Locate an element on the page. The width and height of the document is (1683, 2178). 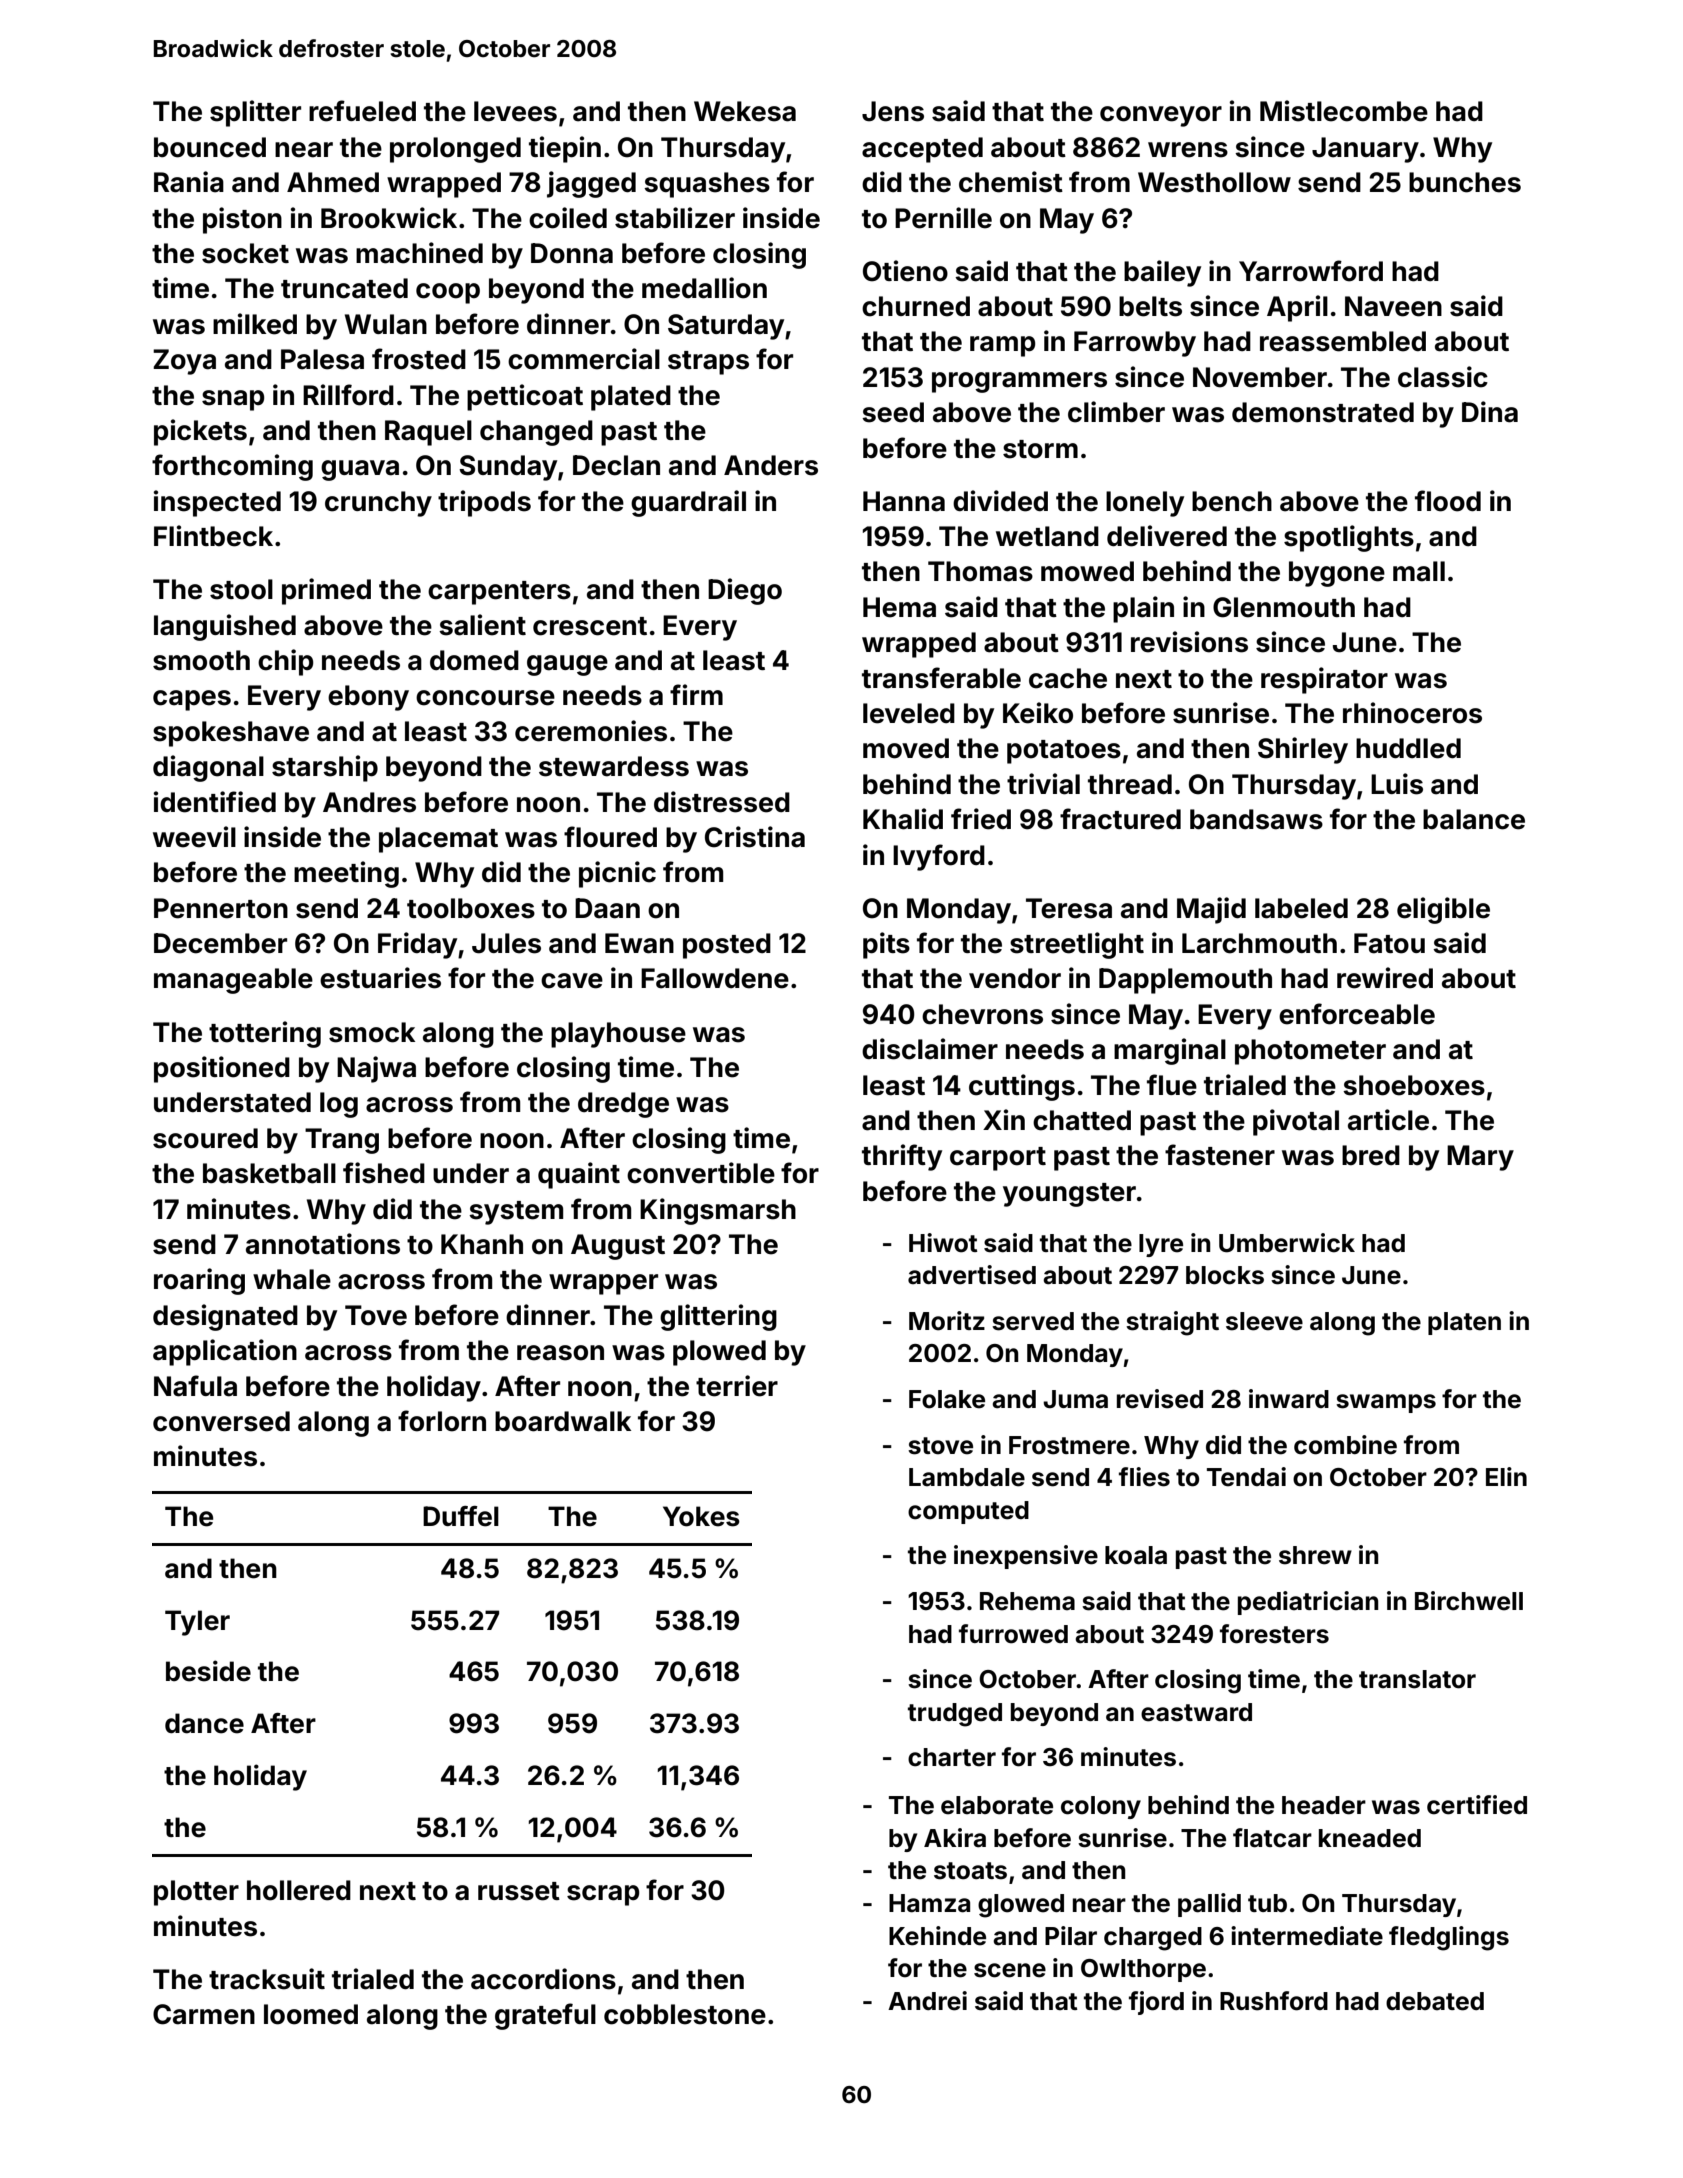
Sunday is located at coordinates (508, 468).
